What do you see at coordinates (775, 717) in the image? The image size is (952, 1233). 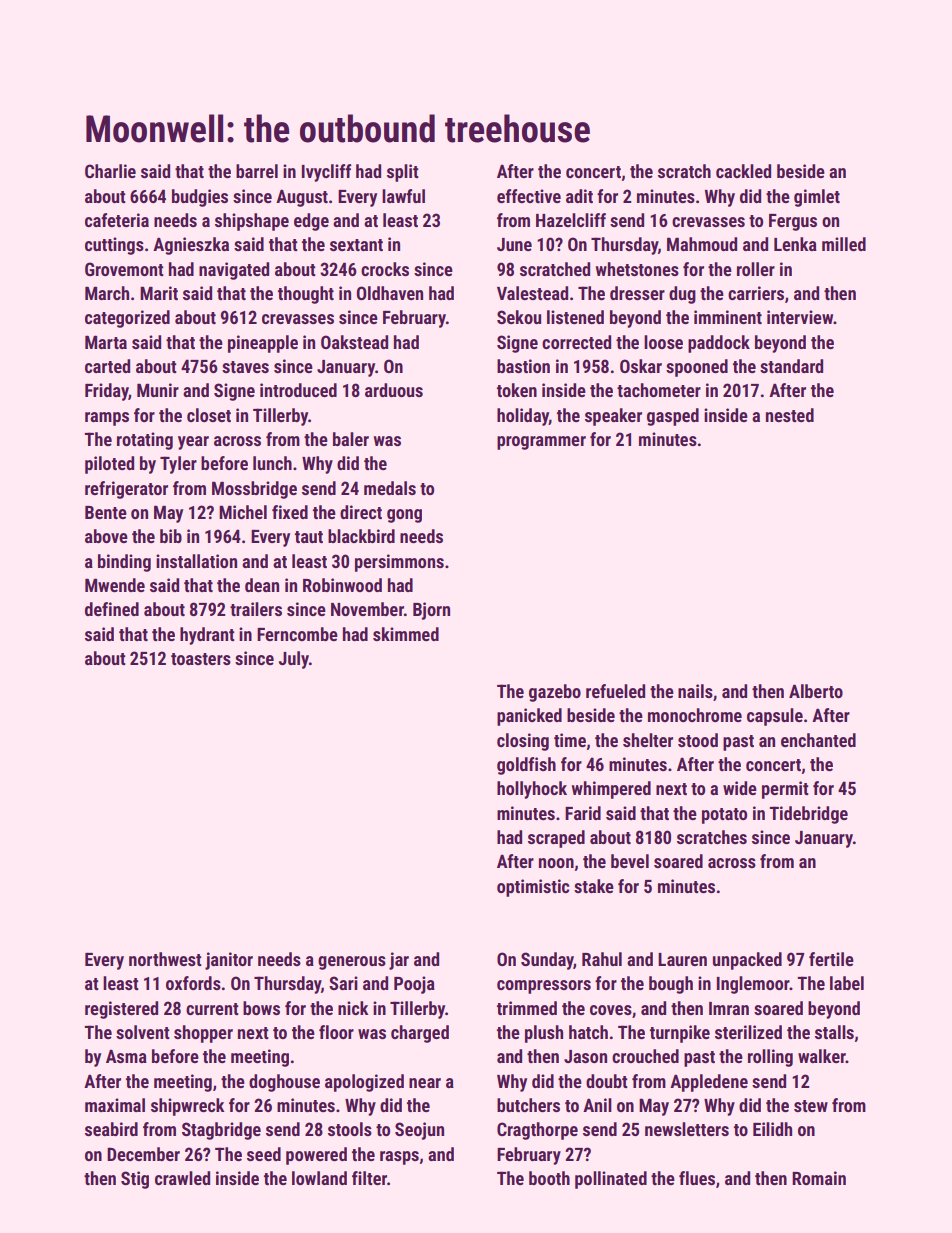 I see `capsule` at bounding box center [775, 717].
